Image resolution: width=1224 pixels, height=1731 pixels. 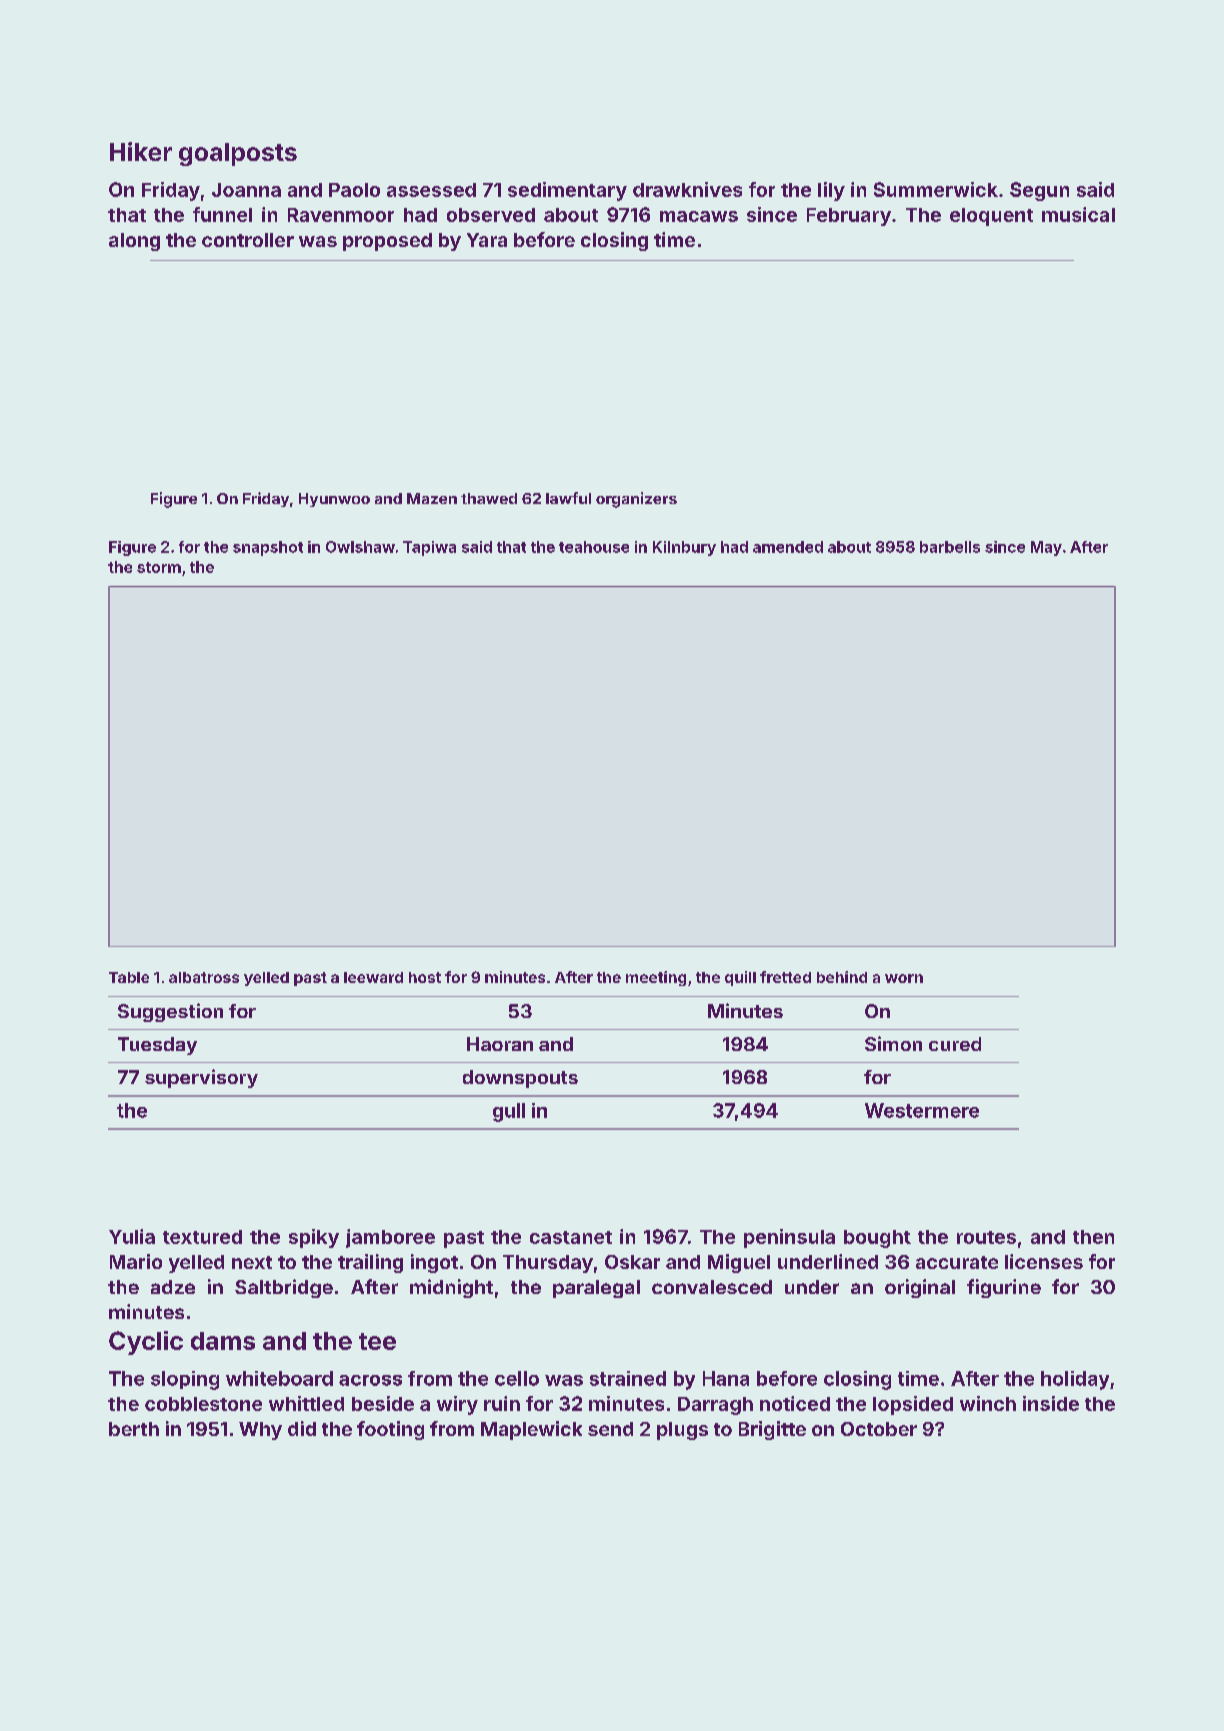 I want to click on Owlshaw, so click(x=360, y=547).
